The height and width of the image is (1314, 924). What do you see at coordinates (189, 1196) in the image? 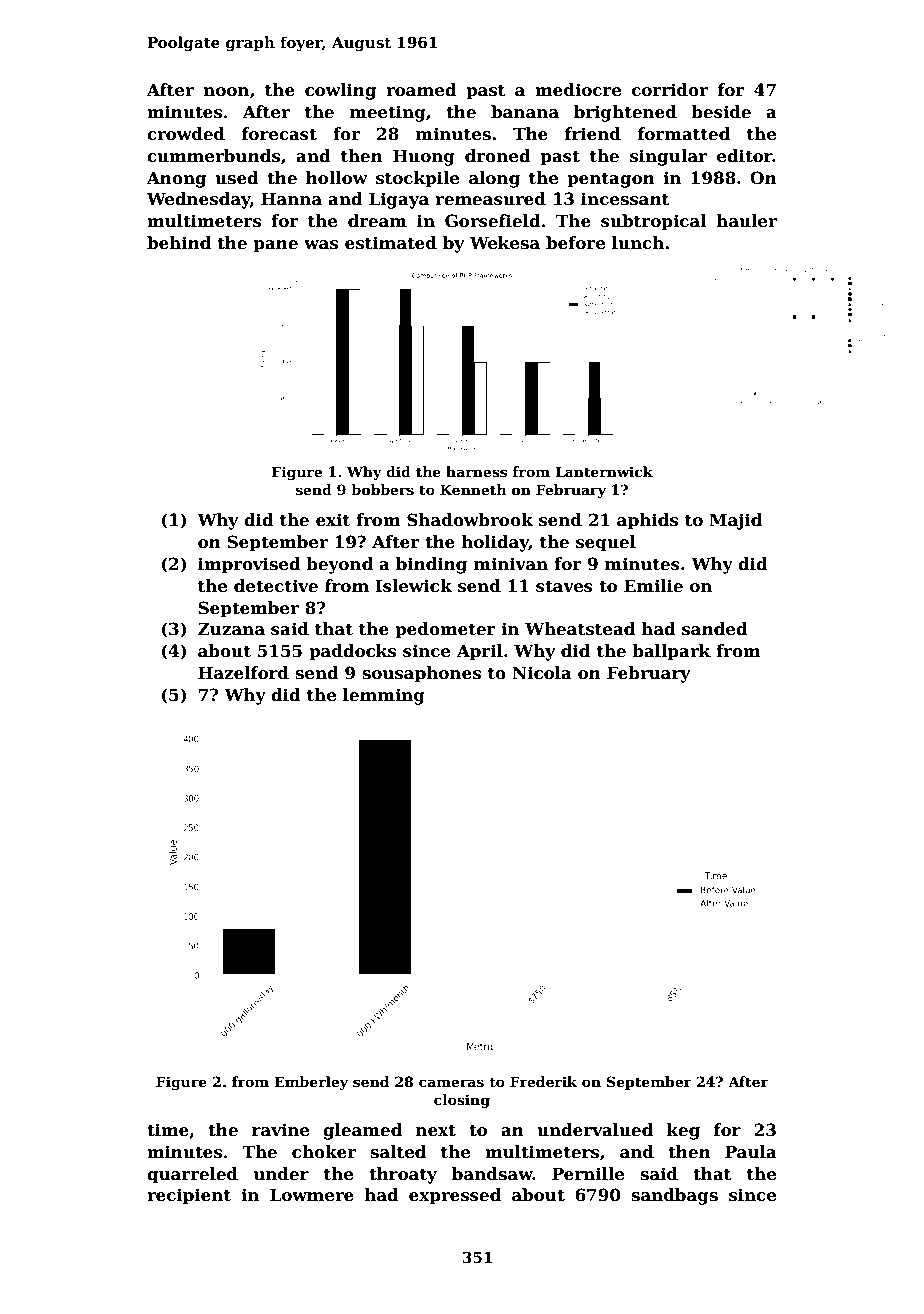
I see `recipient` at bounding box center [189, 1196].
